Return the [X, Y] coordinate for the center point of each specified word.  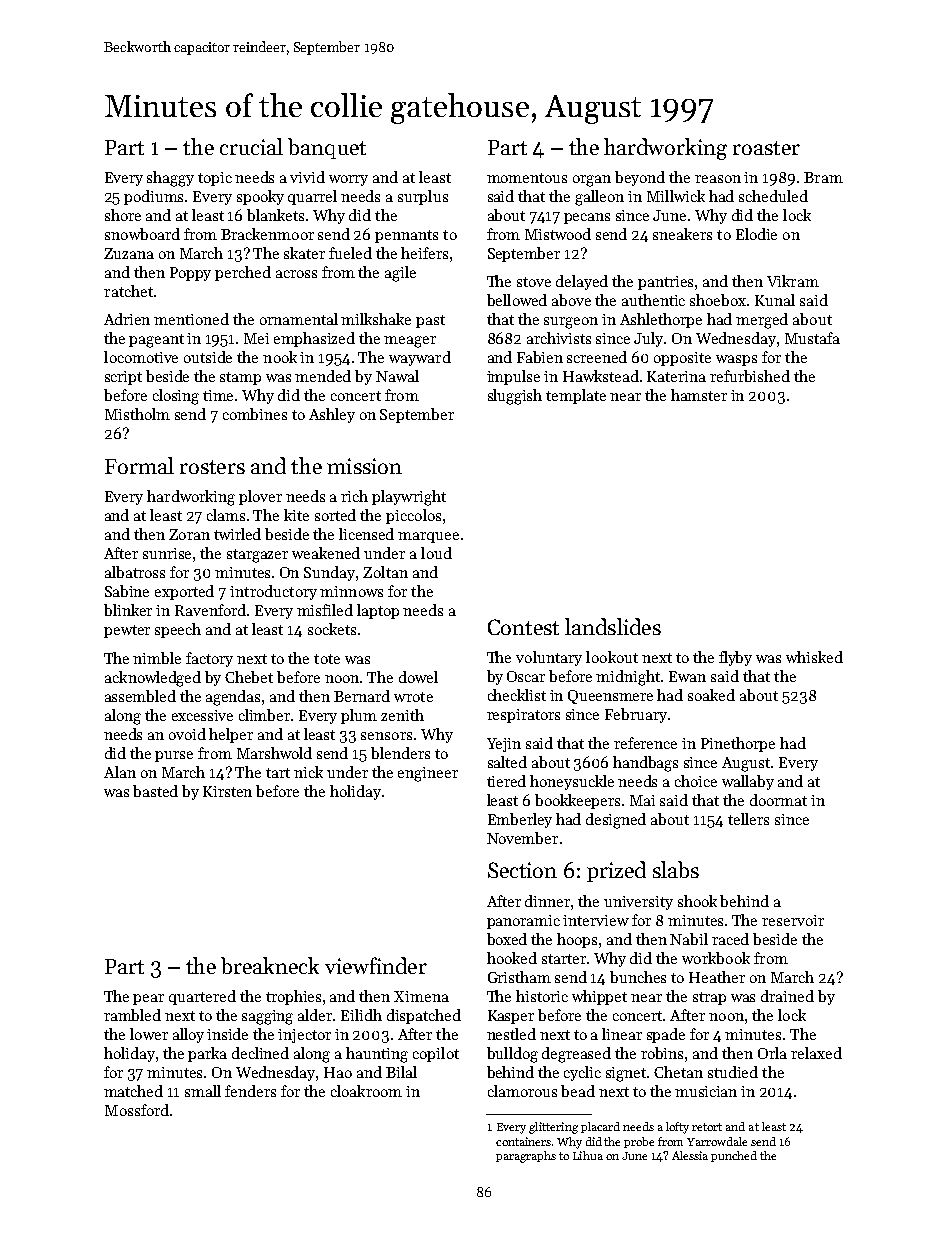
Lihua [588, 1155]
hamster [699, 395]
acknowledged [153, 679]
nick [308, 772]
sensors [386, 736]
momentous [527, 178]
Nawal [397, 376]
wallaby [748, 782]
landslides [613, 626]
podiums [153, 197]
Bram [823, 177]
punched [734, 1156]
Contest [523, 627]
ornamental [299, 319]
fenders [250, 1091]
